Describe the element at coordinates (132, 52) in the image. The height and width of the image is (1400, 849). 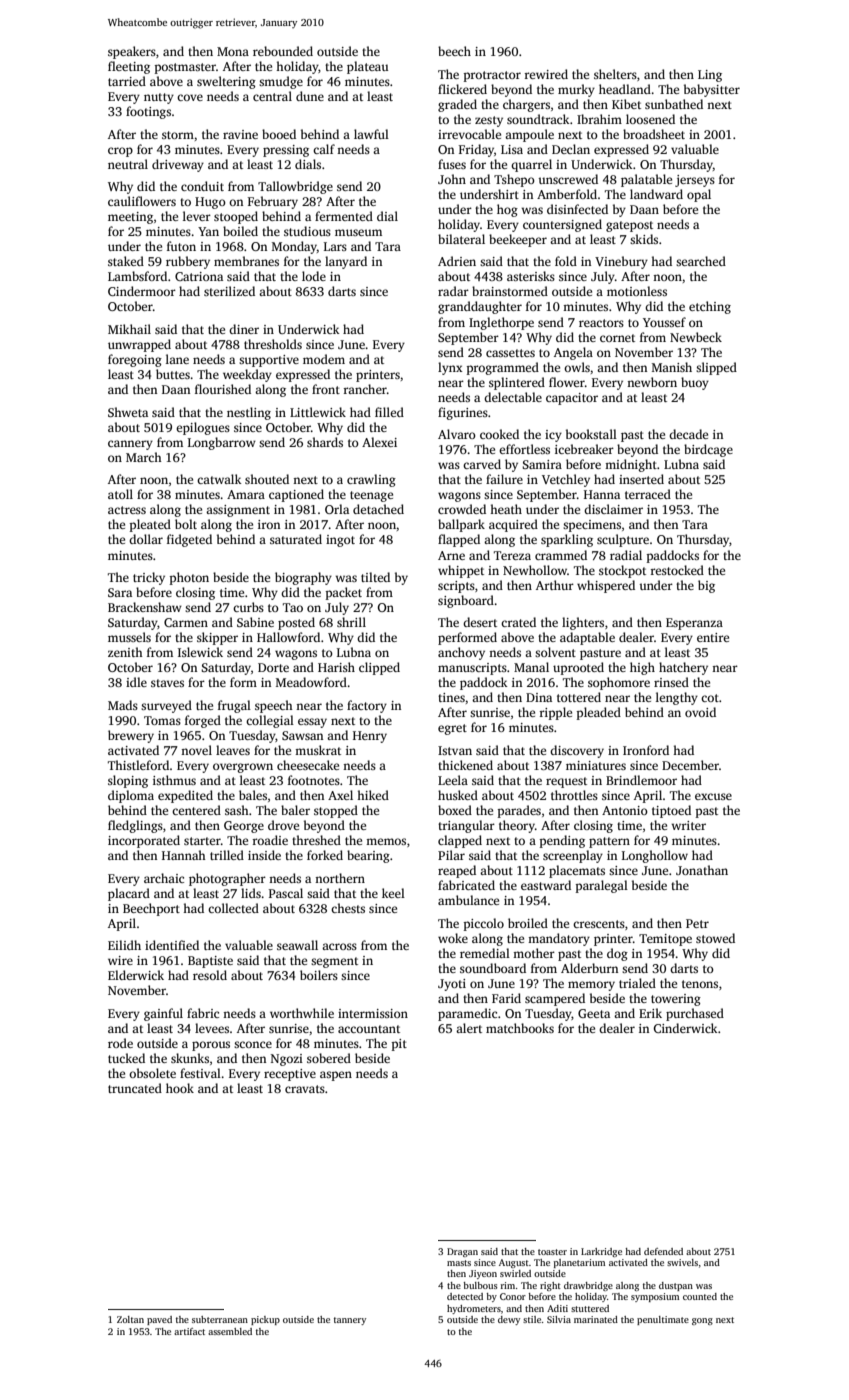
I see `speakers` at that location.
